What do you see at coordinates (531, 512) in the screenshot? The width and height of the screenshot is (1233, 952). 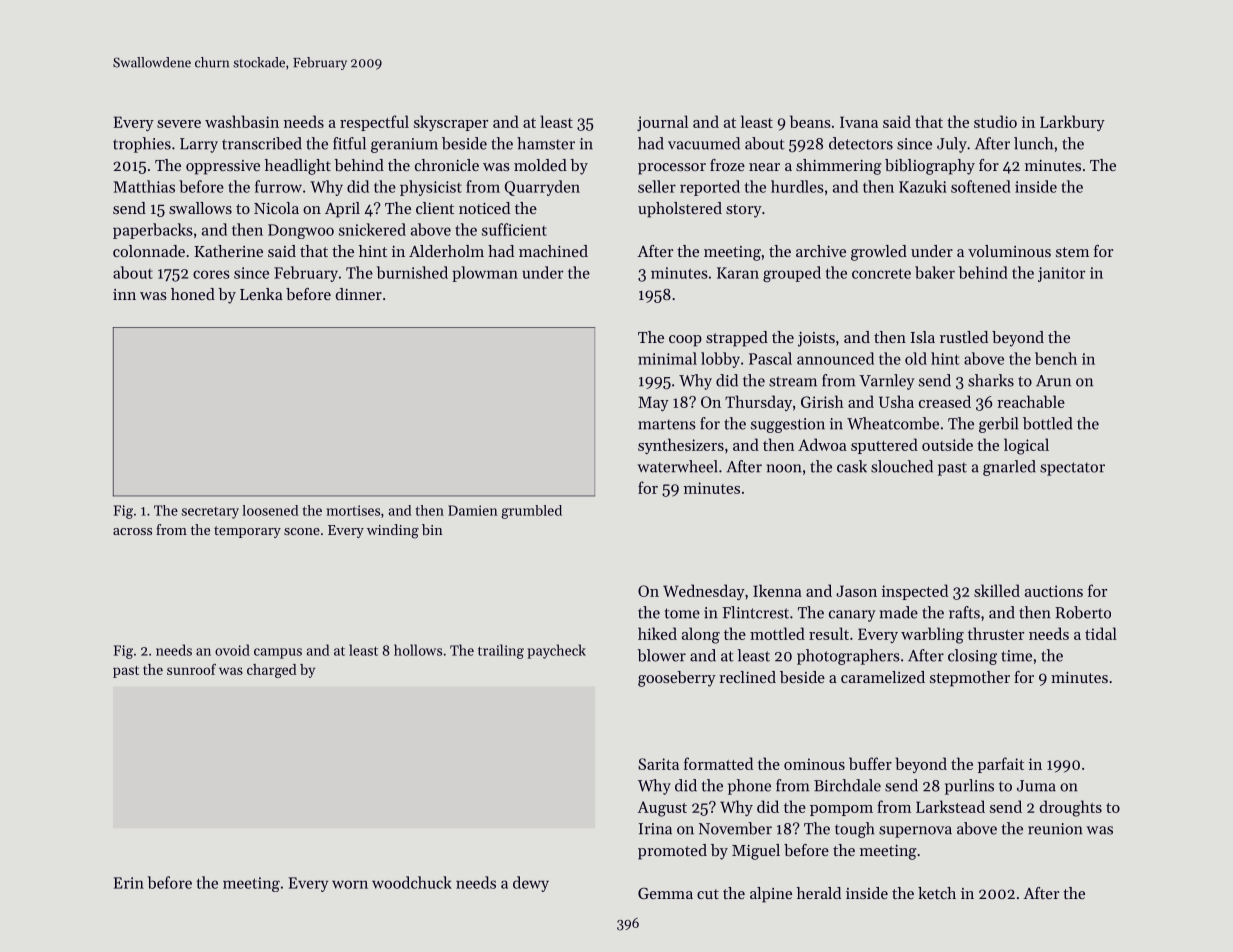 I see `grumbled` at bounding box center [531, 512].
